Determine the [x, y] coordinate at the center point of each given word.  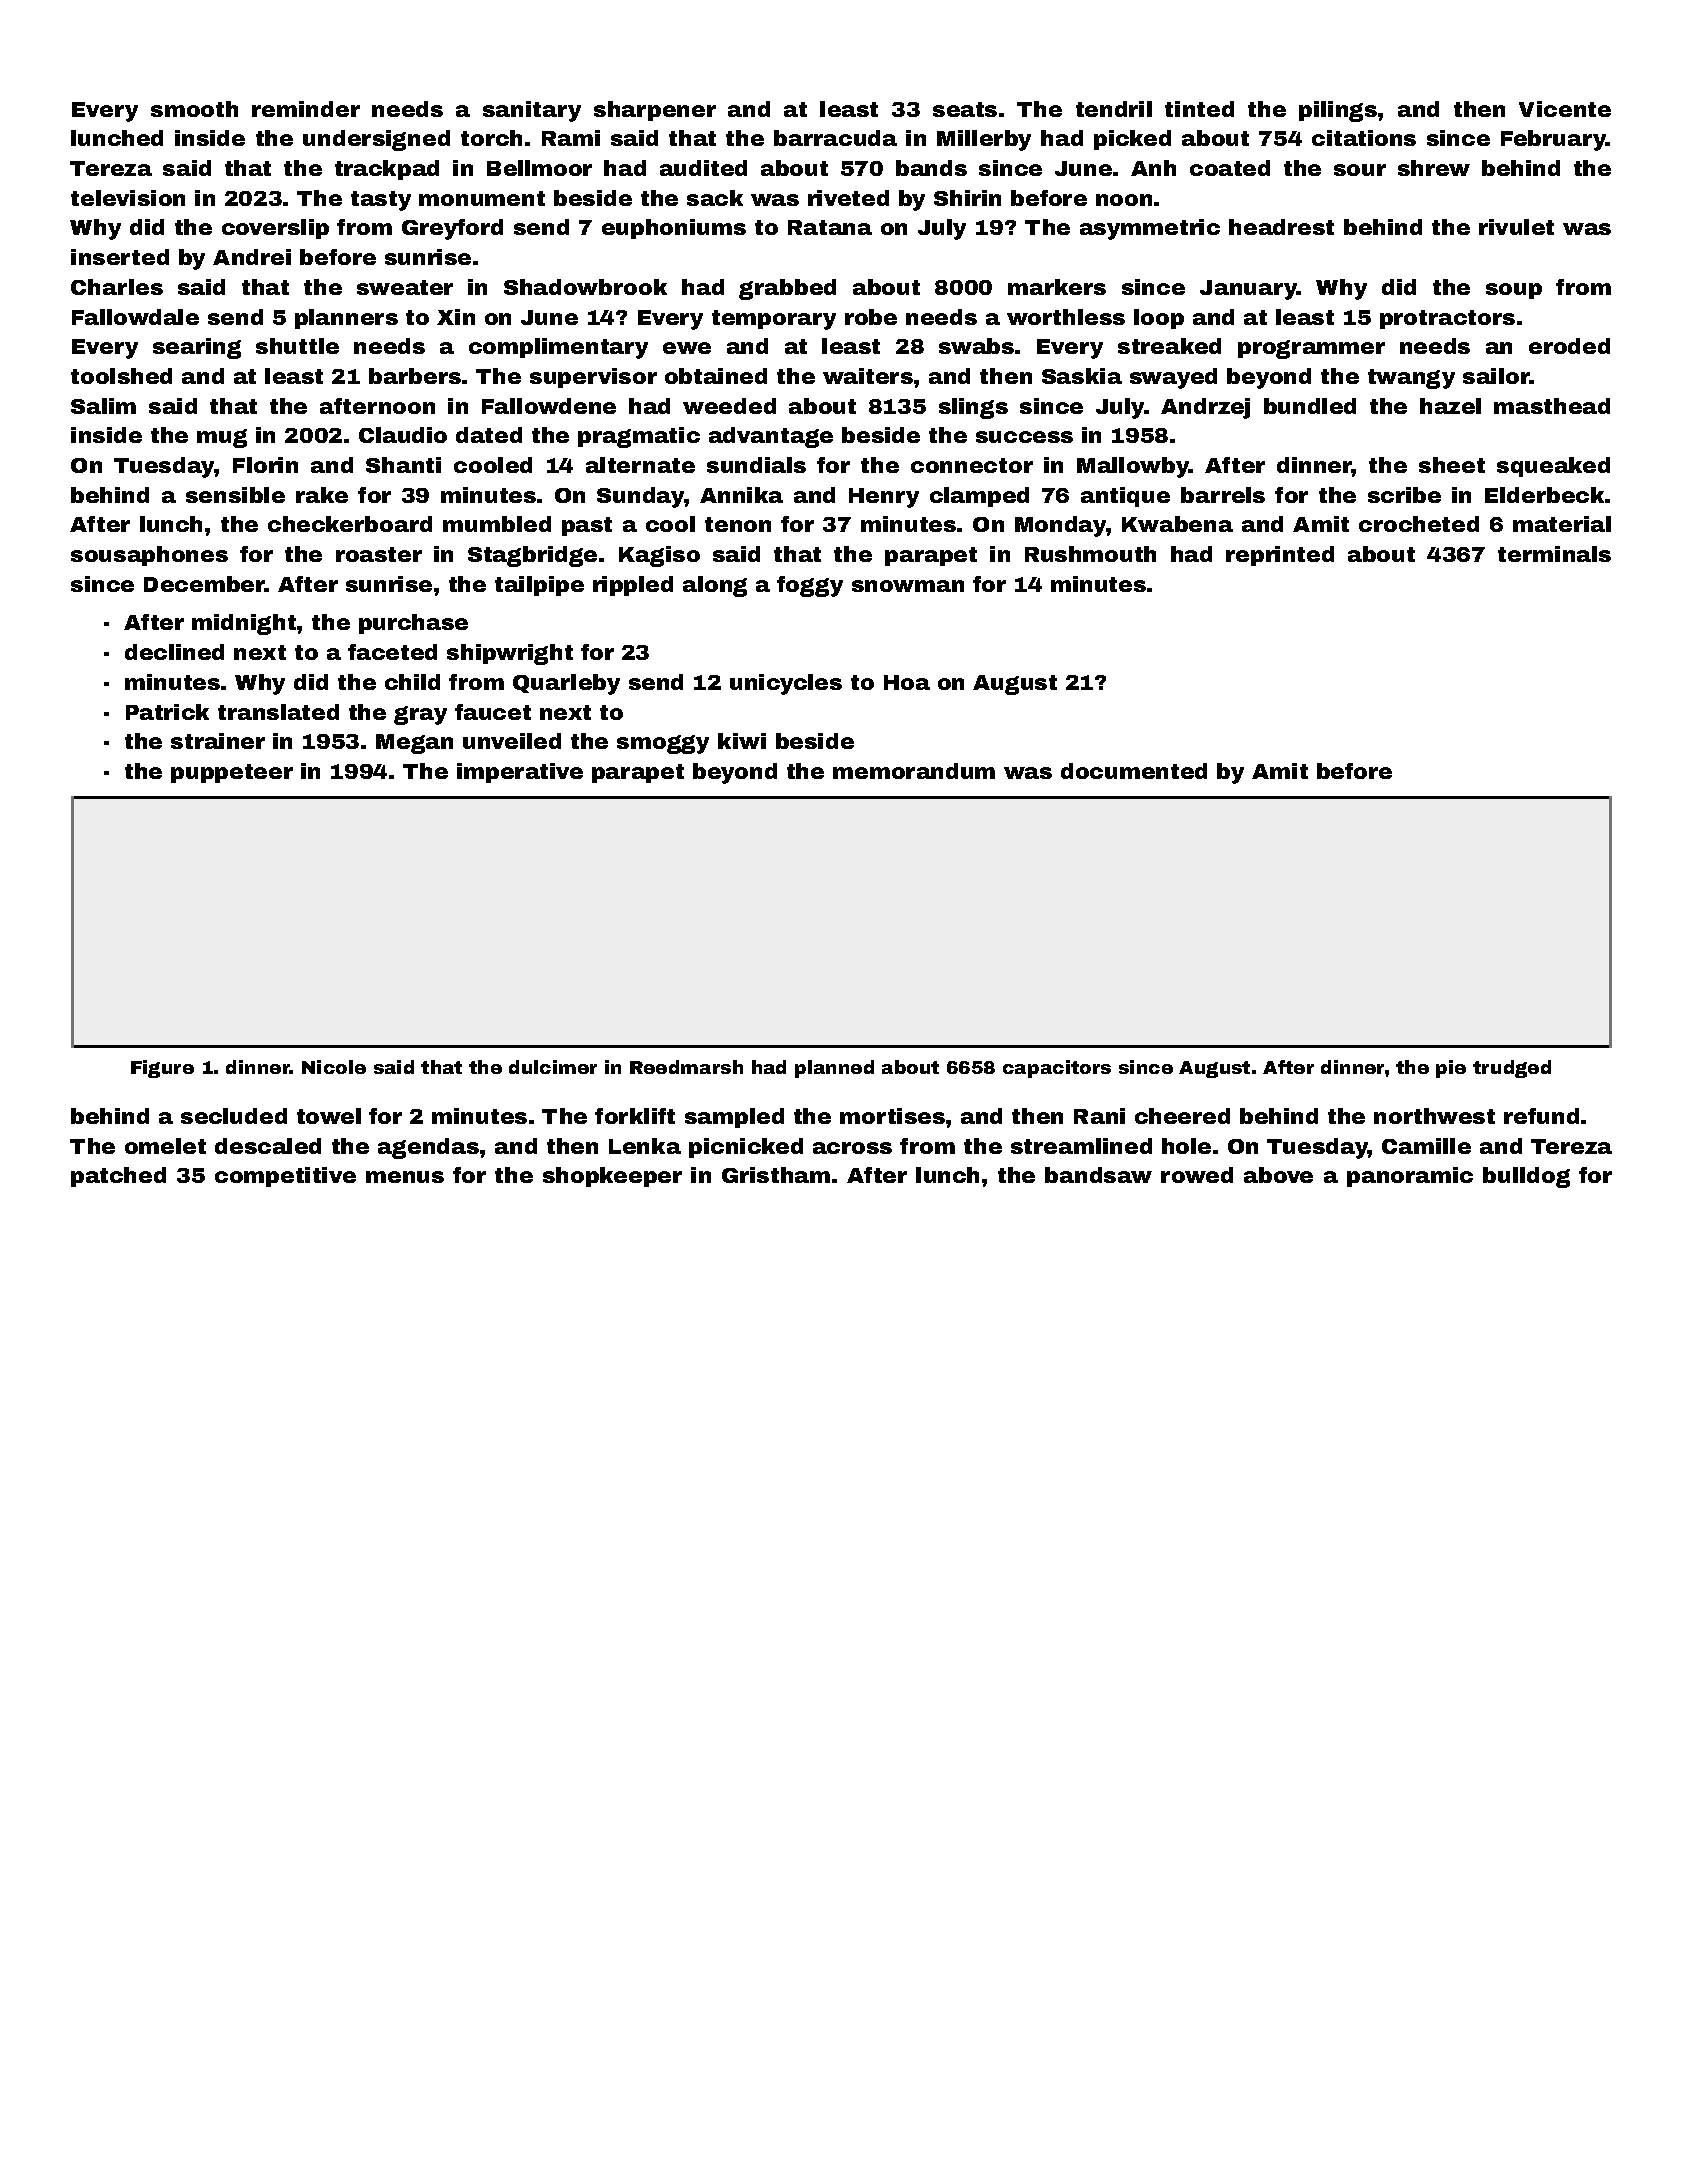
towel [329, 1116]
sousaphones [149, 556]
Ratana [830, 227]
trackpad [387, 170]
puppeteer [232, 773]
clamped [979, 497]
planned [834, 1069]
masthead [1552, 406]
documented [1134, 771]
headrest [1281, 227]
